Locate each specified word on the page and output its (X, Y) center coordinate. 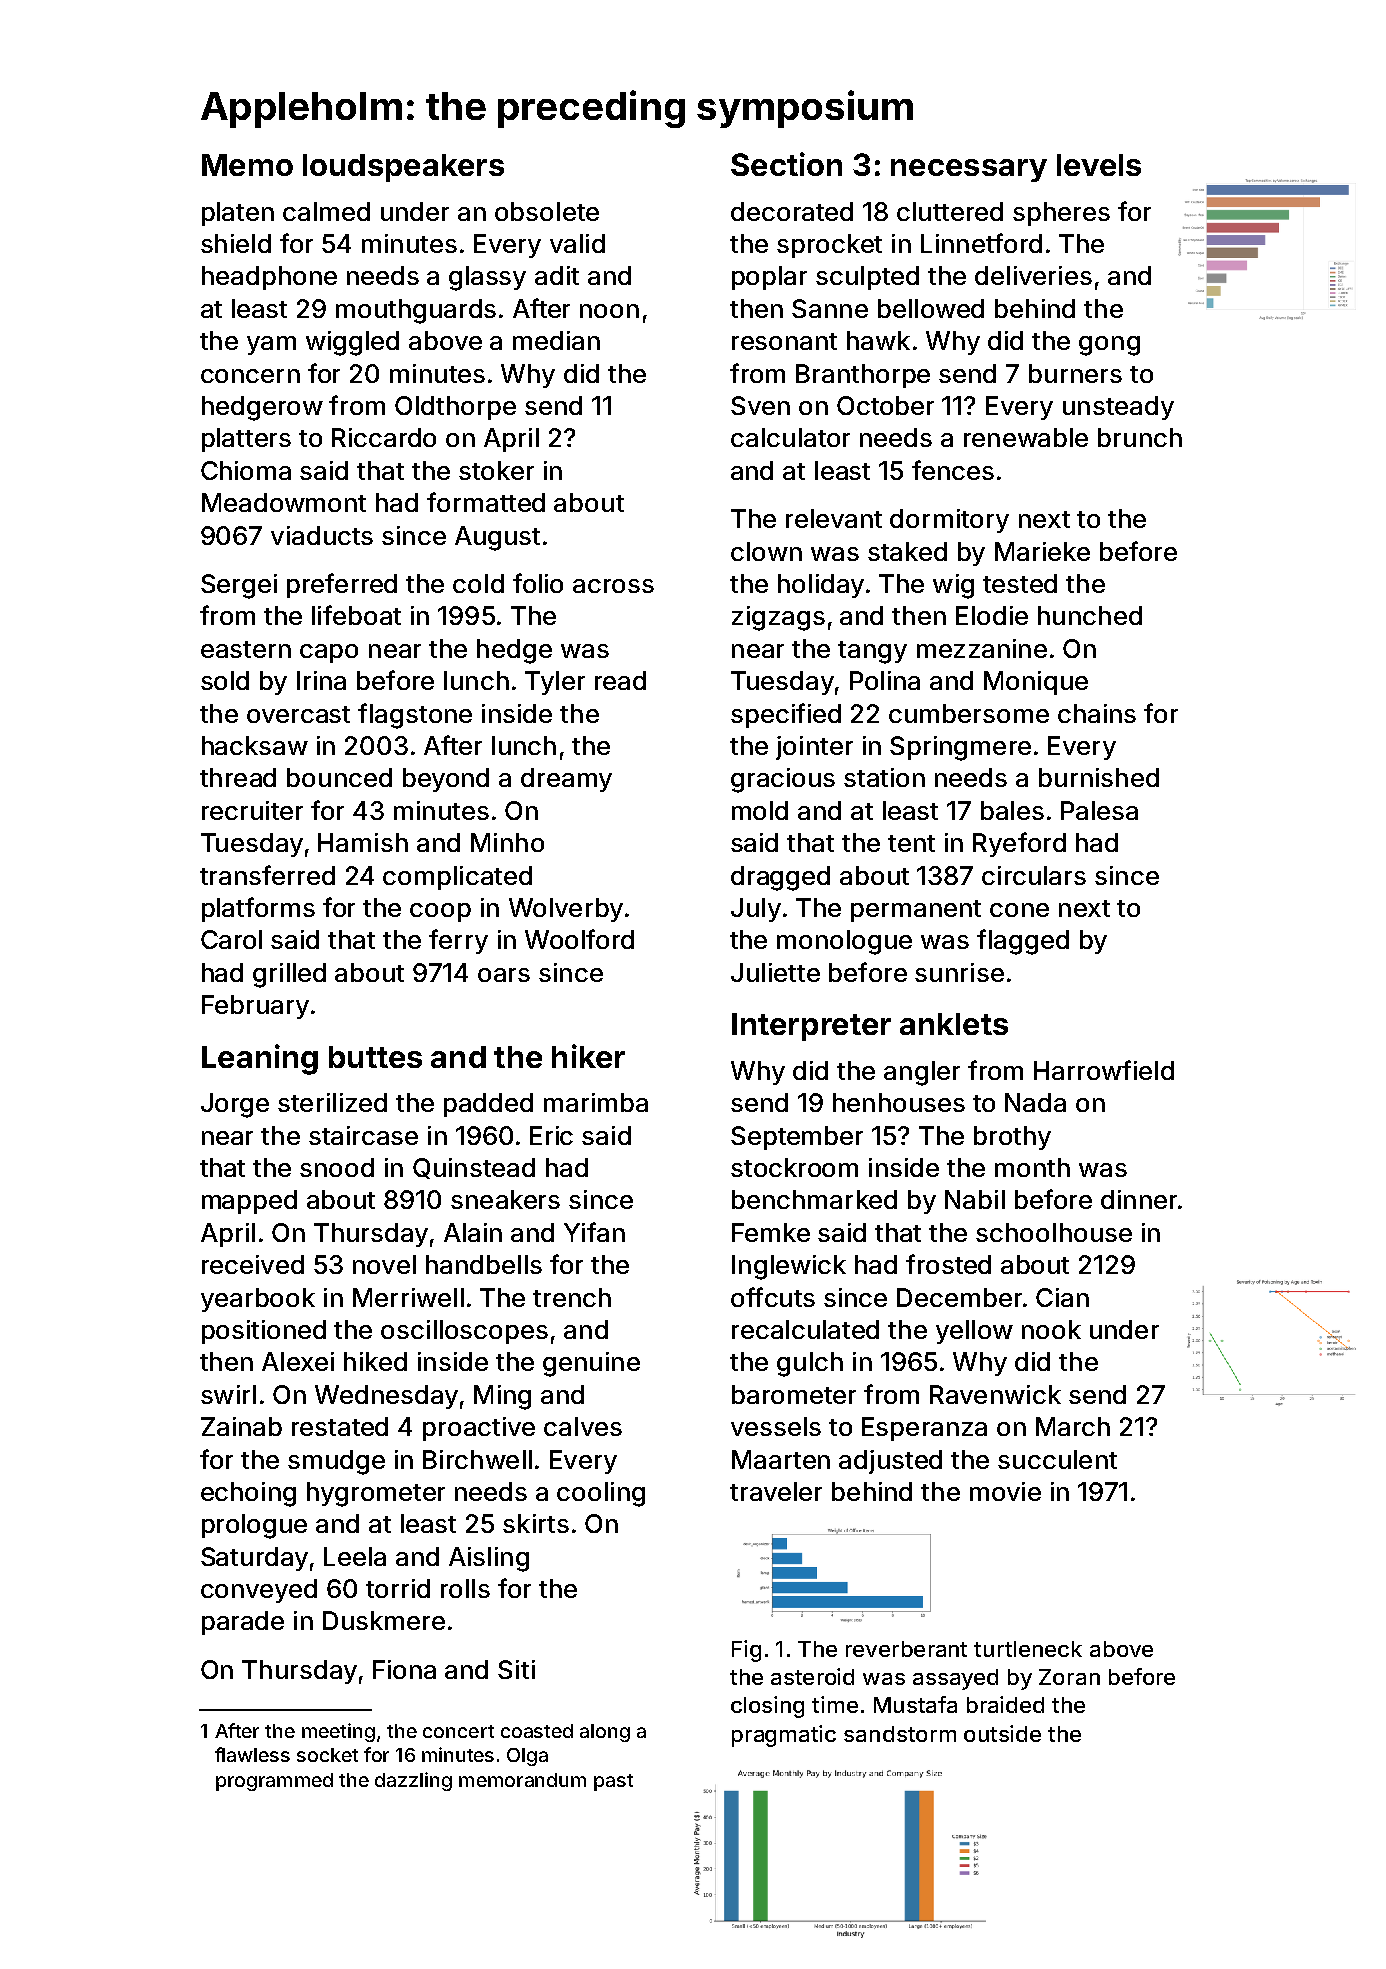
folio (538, 583)
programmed (274, 1782)
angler (922, 1073)
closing (767, 1707)
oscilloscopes (464, 1332)
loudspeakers (403, 168)
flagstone (415, 716)
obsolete (547, 211)
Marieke (1042, 551)
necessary (969, 170)
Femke (771, 1232)
